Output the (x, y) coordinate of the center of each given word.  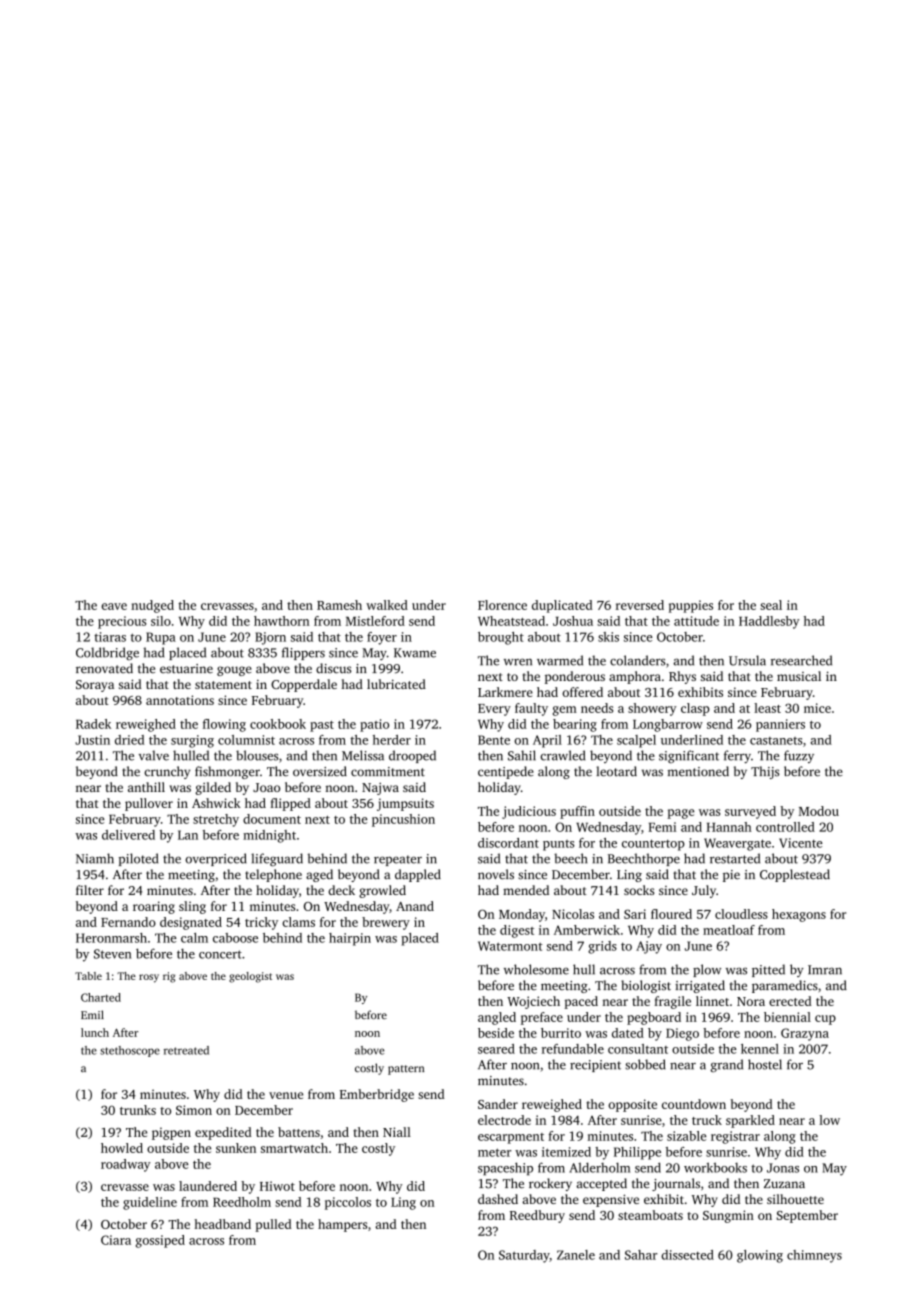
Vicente (800, 843)
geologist (250, 977)
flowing (224, 725)
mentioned (698, 771)
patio (374, 725)
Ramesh (339, 605)
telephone (273, 875)
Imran (825, 970)
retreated (186, 1050)
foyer (382, 638)
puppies (691, 606)
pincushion (403, 820)
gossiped (160, 1241)
